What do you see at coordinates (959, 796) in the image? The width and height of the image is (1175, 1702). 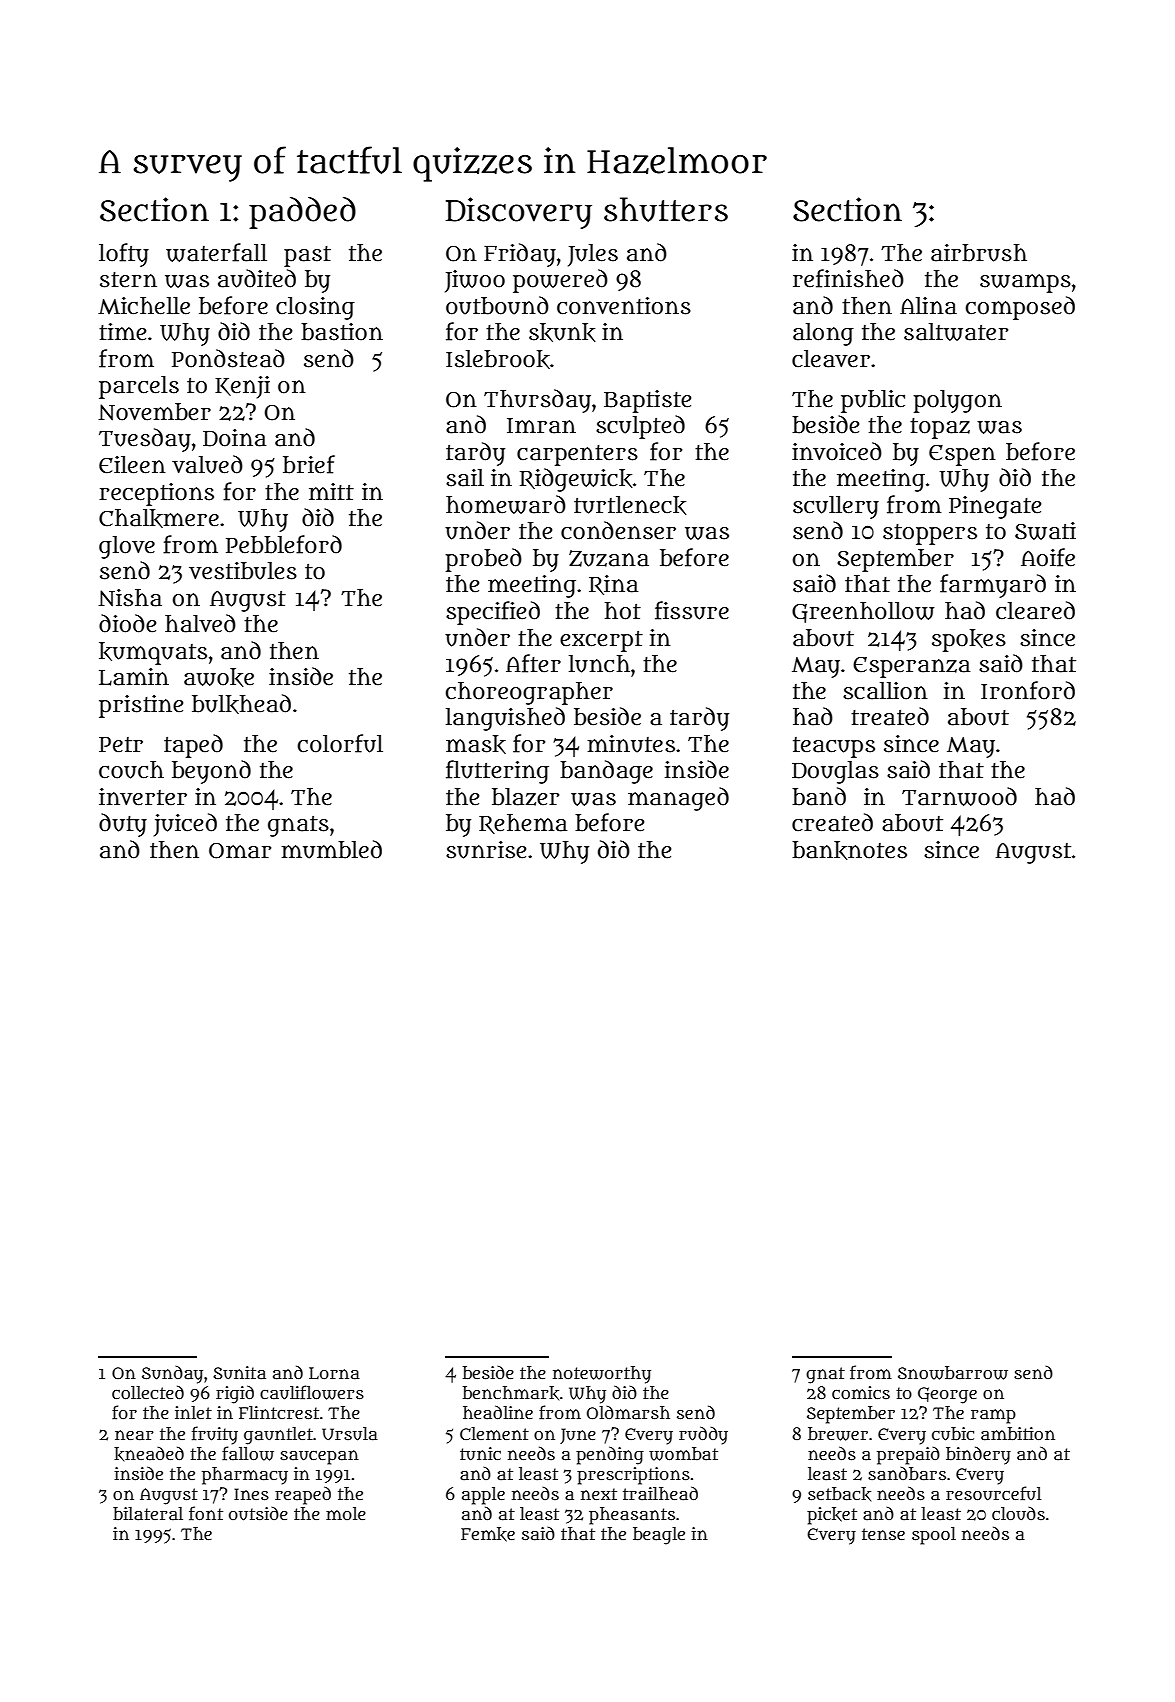 I see `Tarnwood` at bounding box center [959, 796].
